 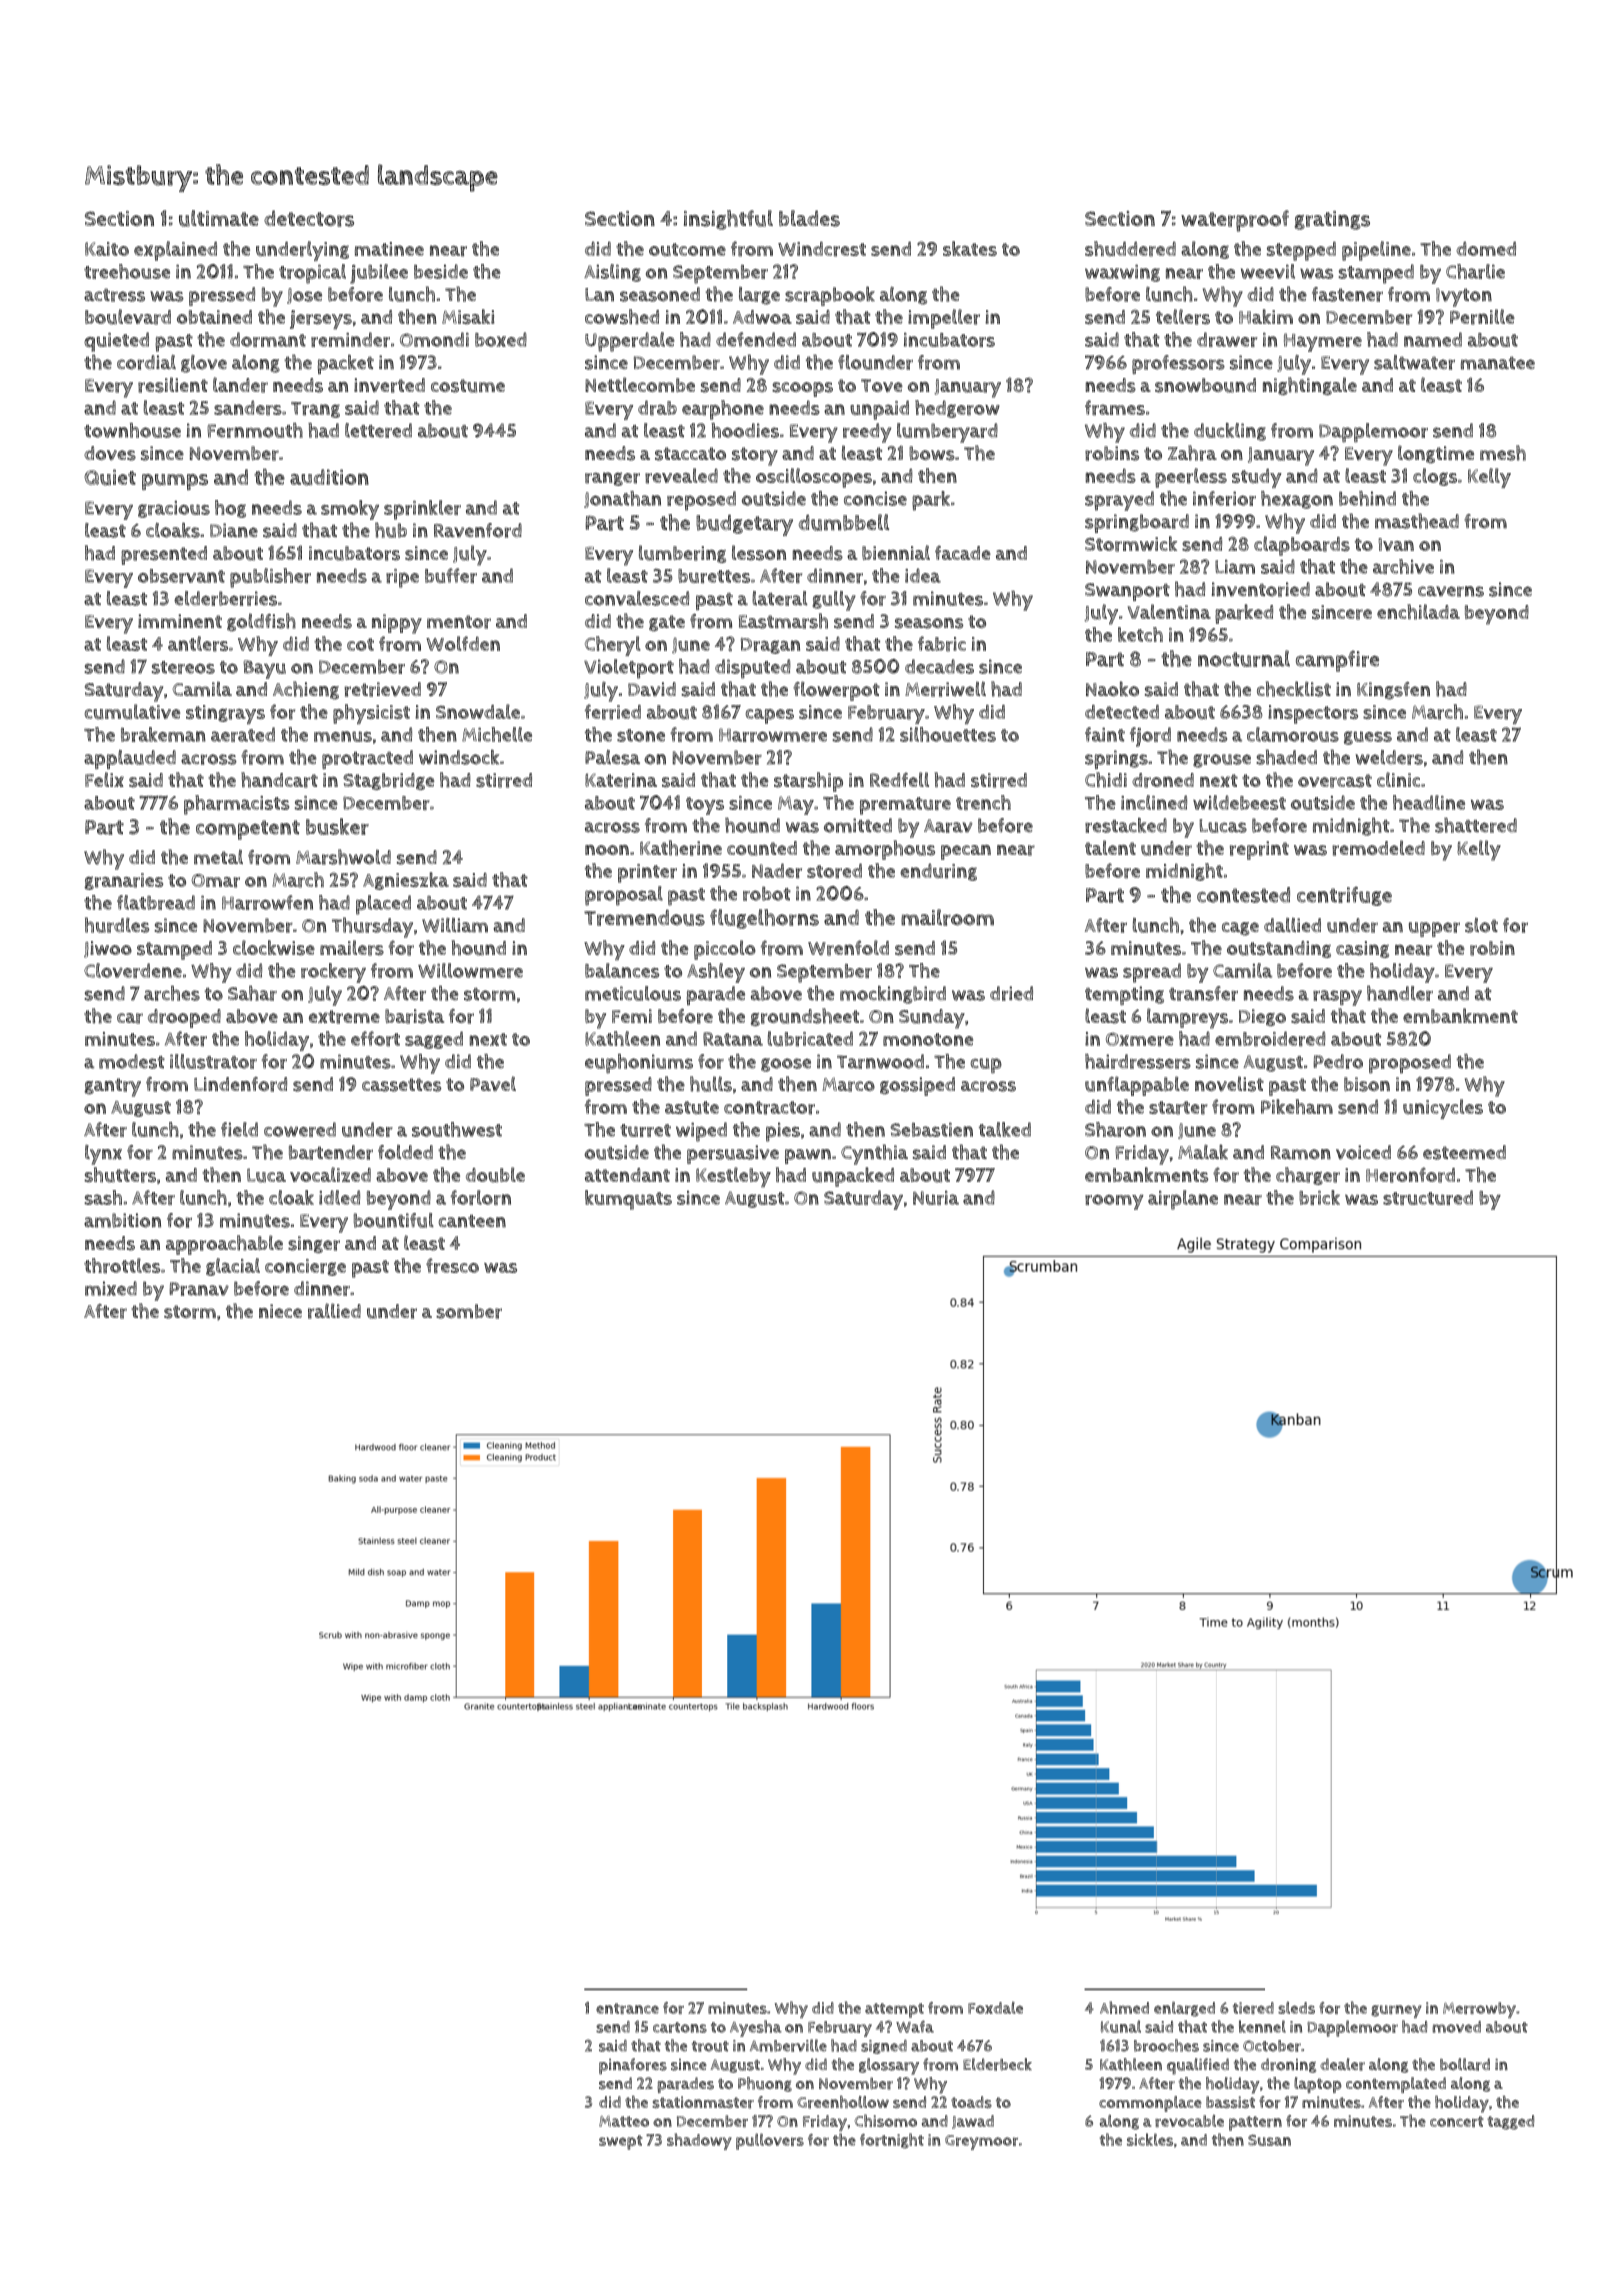 What do you see at coordinates (1400, 993) in the image?
I see `handler` at bounding box center [1400, 993].
